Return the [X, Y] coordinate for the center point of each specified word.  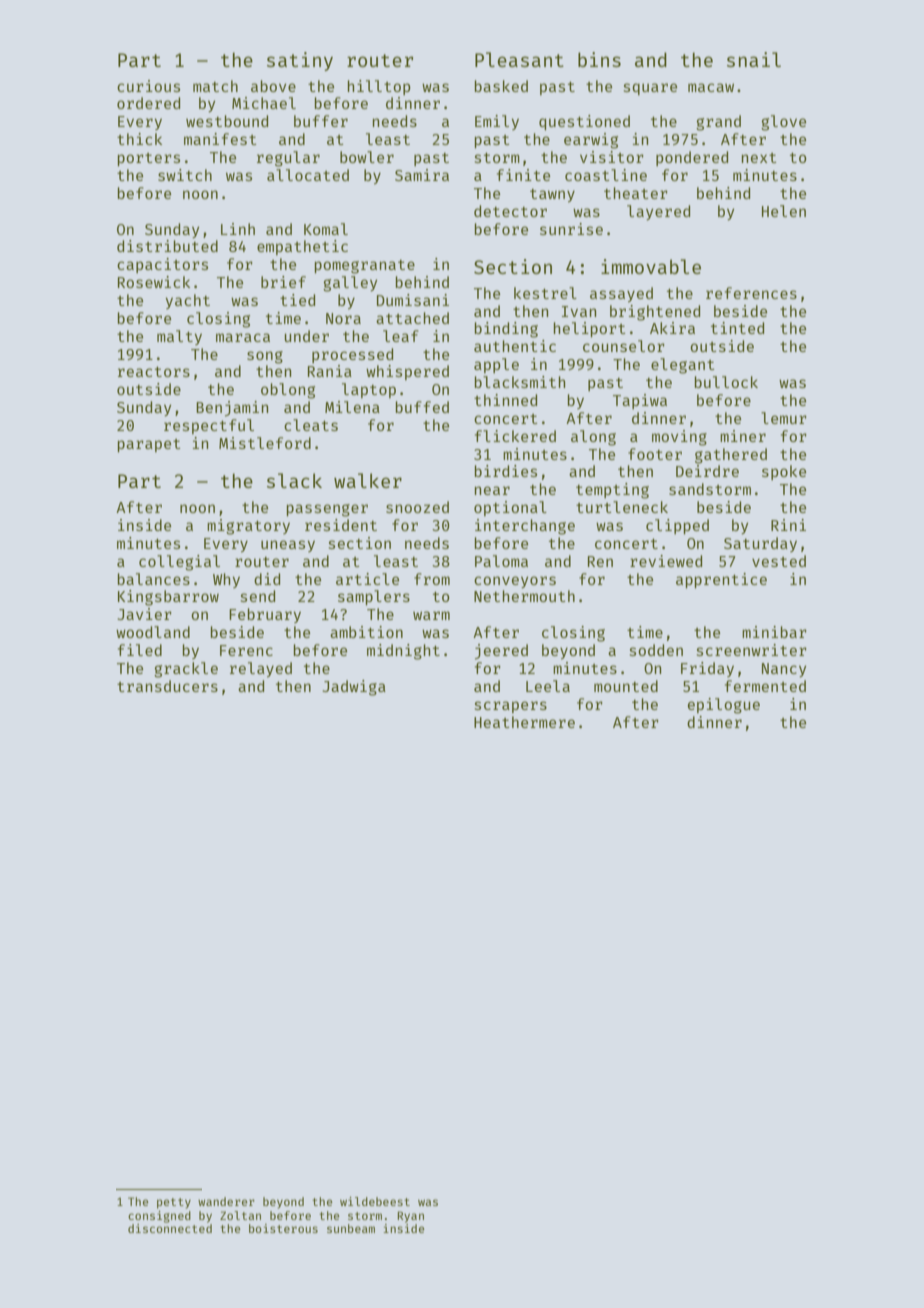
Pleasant [519, 59]
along [593, 438]
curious [148, 86]
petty [174, 1203]
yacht [188, 301]
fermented [765, 686]
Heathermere [524, 722]
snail [754, 59]
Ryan [411, 1217]
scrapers [511, 707]
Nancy [784, 670]
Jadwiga [354, 688]
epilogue [724, 706]
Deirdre [707, 471]
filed [140, 650]
